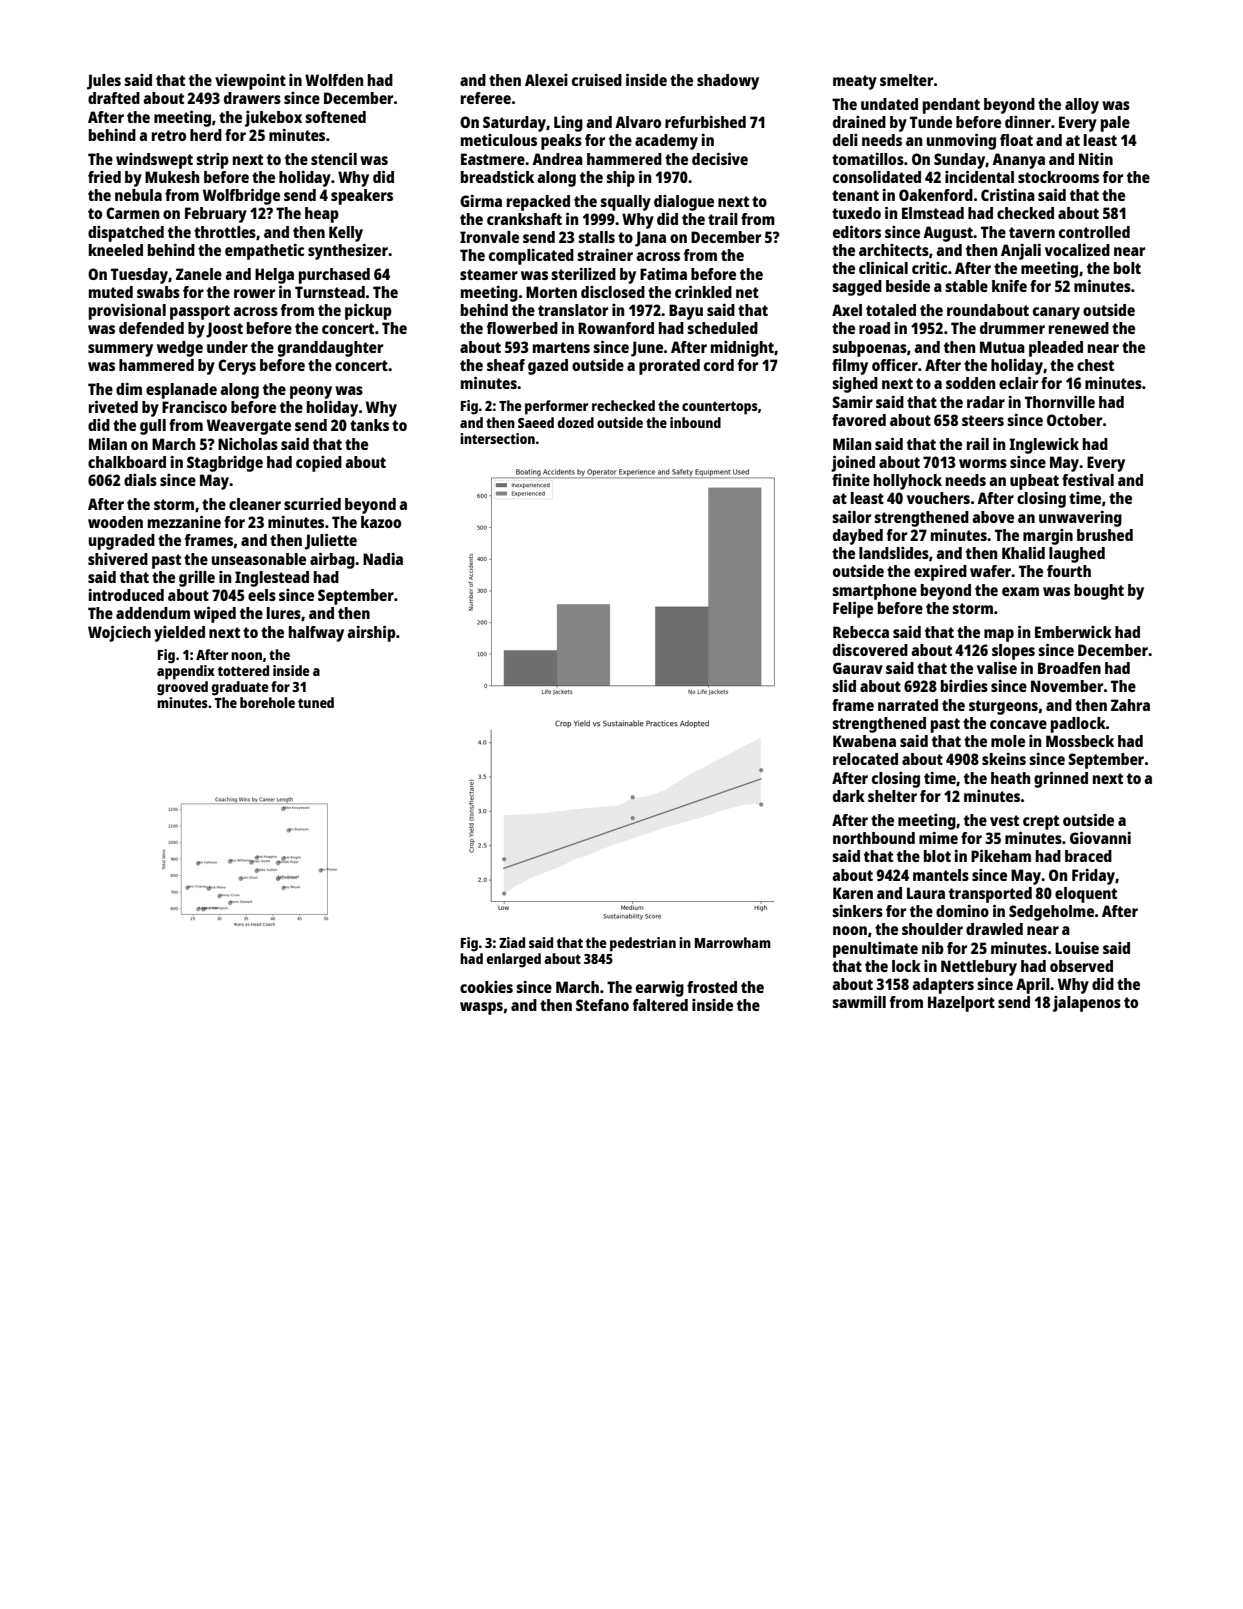 The image size is (1243, 1609). What do you see at coordinates (853, 402) in the screenshot?
I see `Samir` at bounding box center [853, 402].
